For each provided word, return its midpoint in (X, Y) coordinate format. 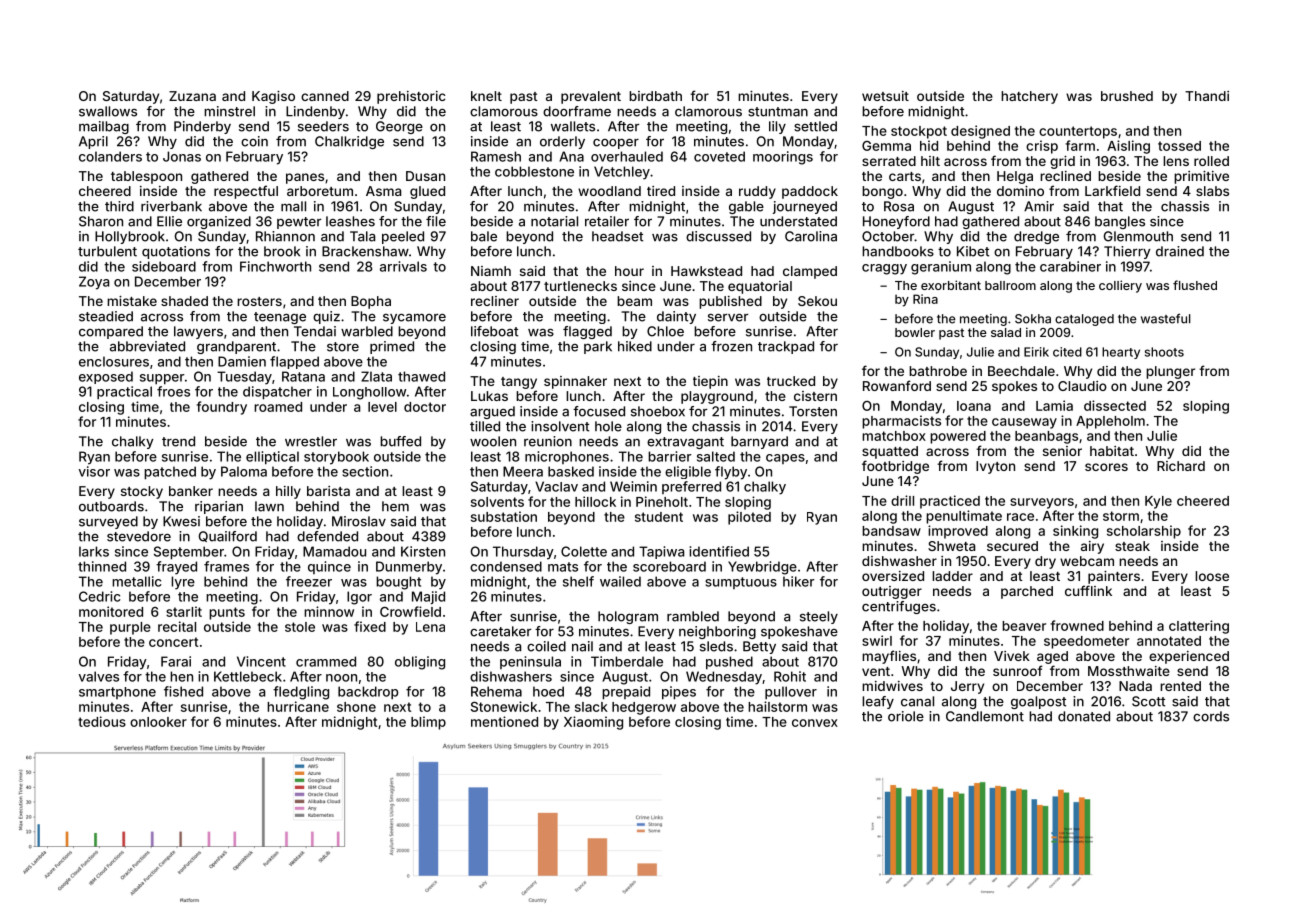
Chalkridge (349, 142)
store (343, 347)
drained (1180, 251)
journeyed (805, 207)
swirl (877, 640)
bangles (1120, 222)
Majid (428, 597)
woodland (609, 191)
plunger (1170, 372)
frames (226, 566)
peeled (403, 237)
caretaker (500, 631)
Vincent (261, 661)
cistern (815, 396)
